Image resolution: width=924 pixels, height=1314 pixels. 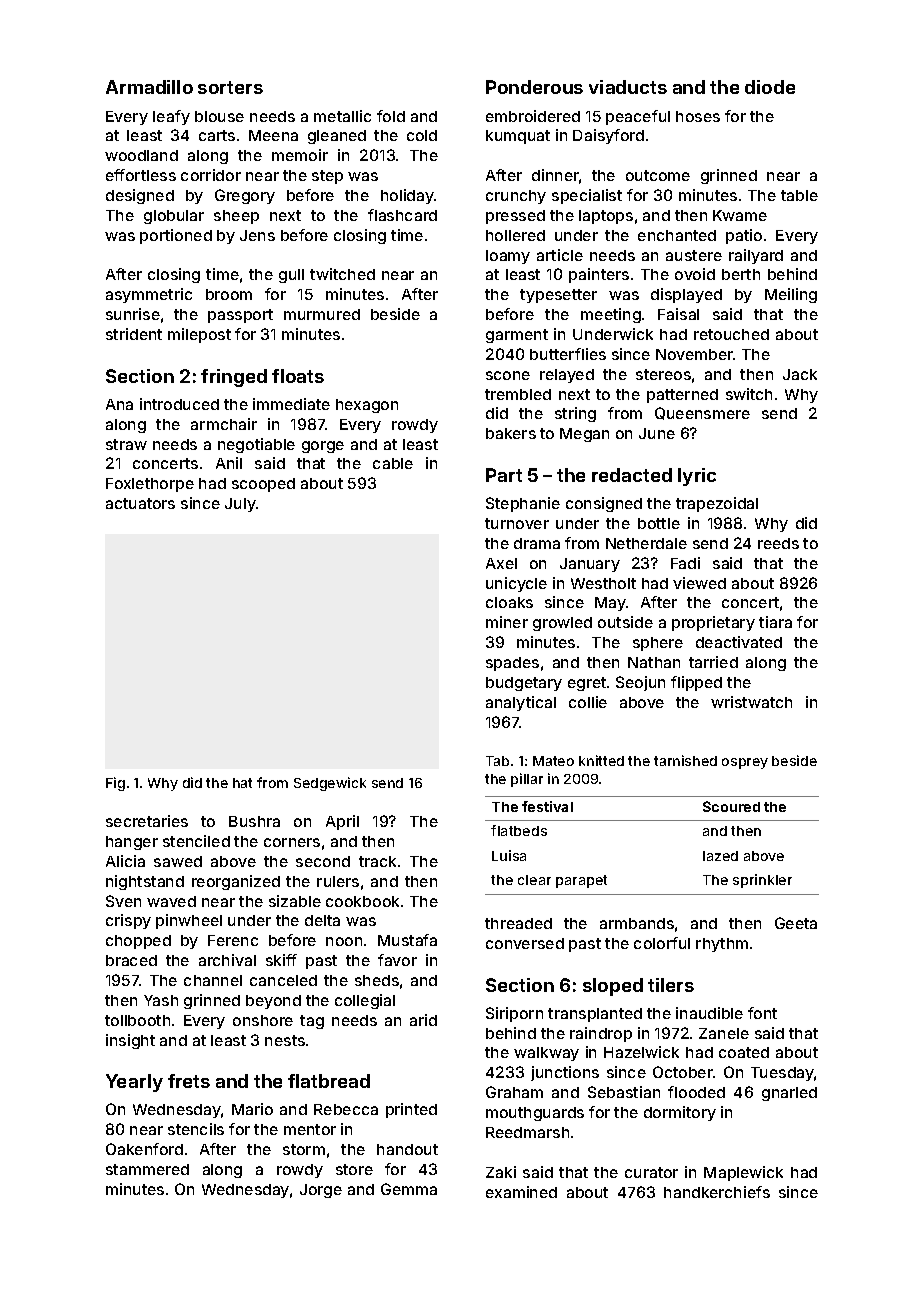 What do you see at coordinates (330, 784) in the screenshot?
I see `Sedgewick` at bounding box center [330, 784].
